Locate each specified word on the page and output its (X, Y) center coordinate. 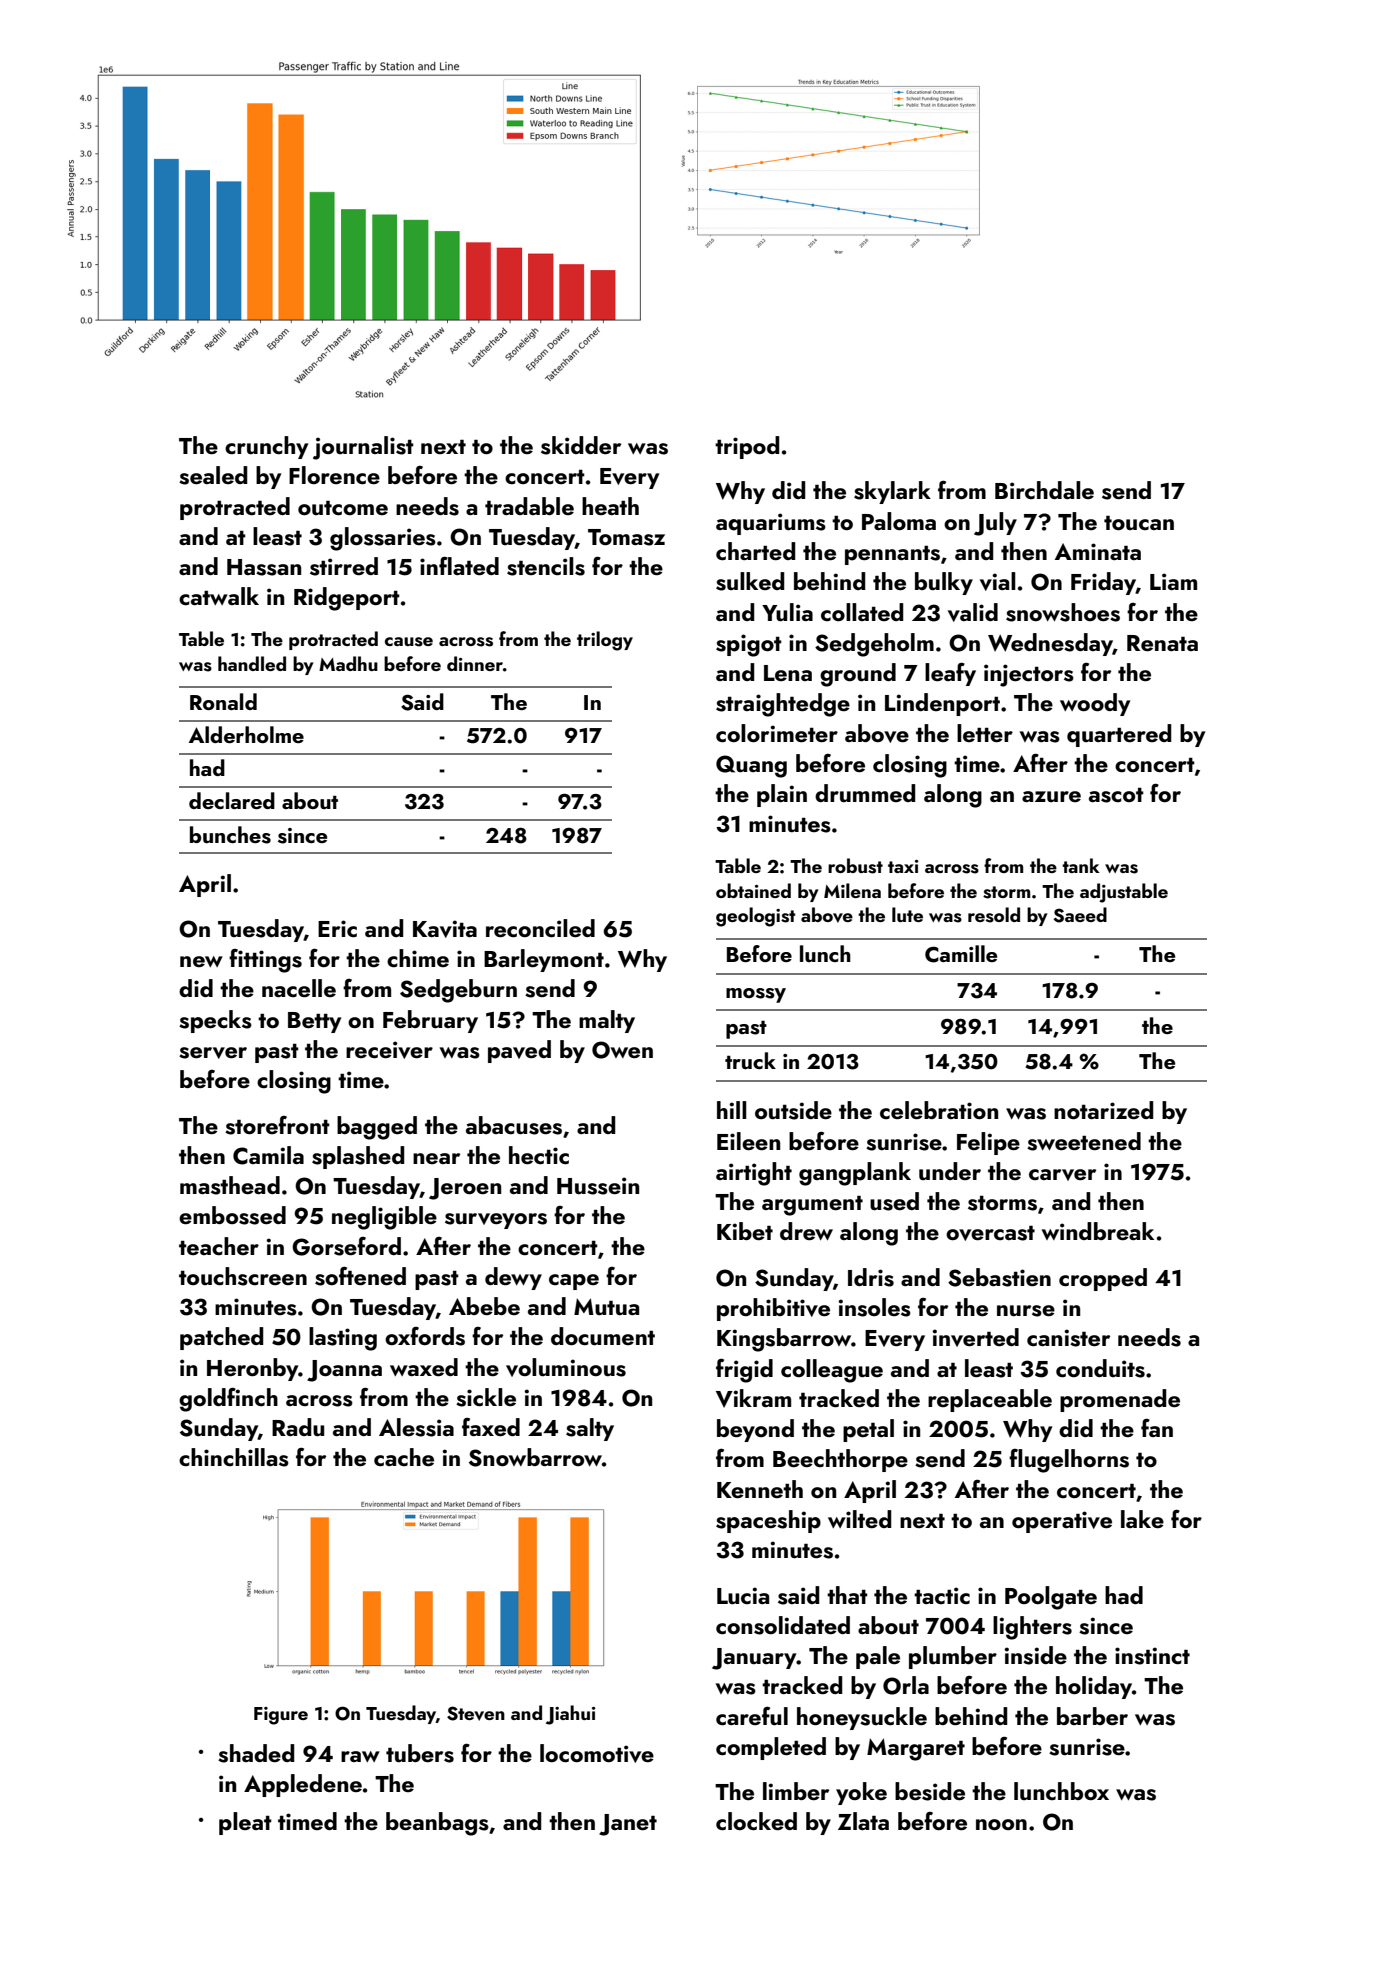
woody (1095, 704)
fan (1157, 1427)
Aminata (1098, 551)
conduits (1100, 1368)
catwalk (219, 596)
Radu (298, 1427)
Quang (751, 766)
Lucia (743, 1596)
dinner (475, 663)
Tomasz (626, 537)
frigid (744, 1371)
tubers (420, 1753)
